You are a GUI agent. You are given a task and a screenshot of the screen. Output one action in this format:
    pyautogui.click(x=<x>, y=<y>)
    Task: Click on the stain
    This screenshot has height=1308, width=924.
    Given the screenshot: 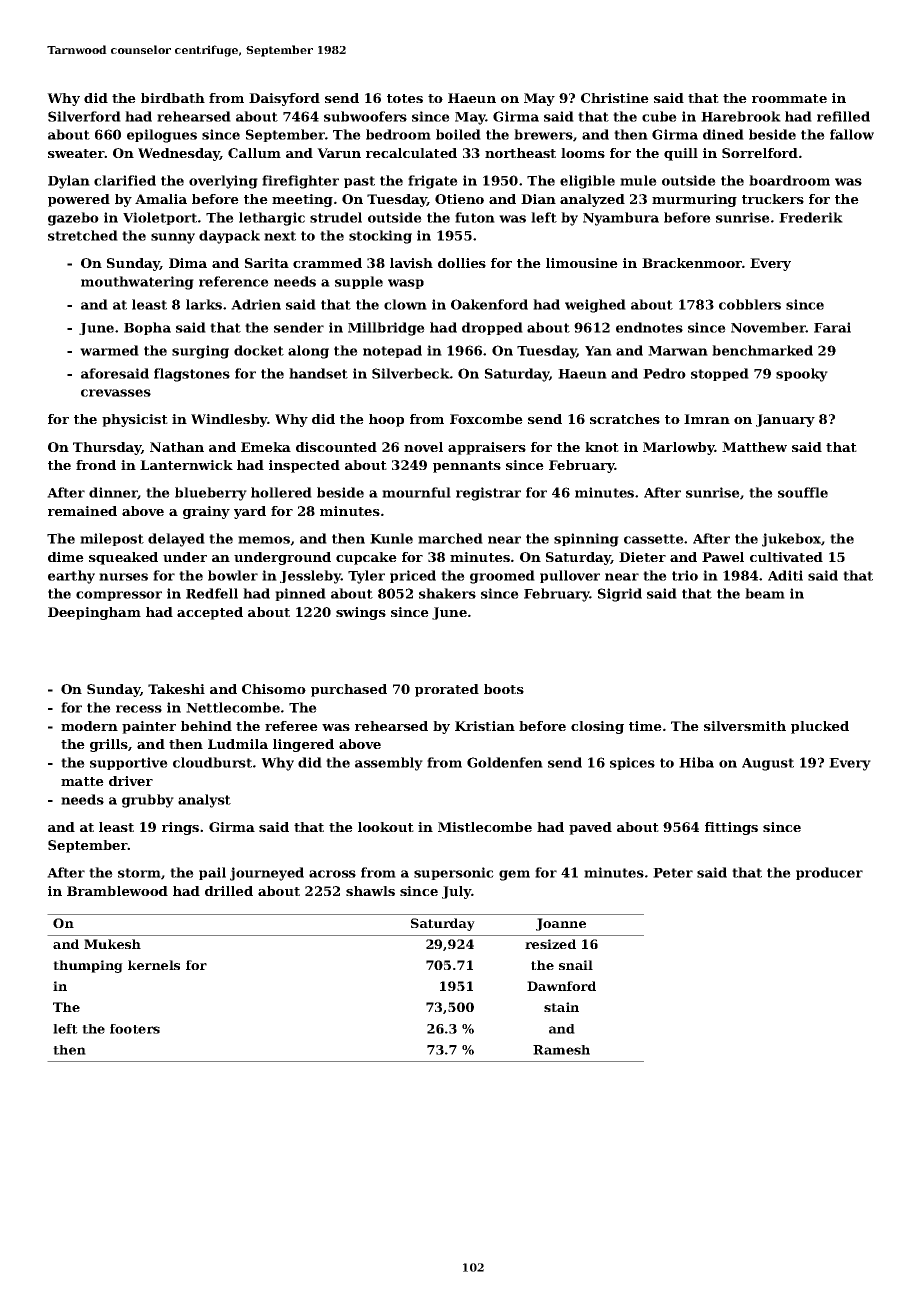 What is the action you would take?
    pyautogui.click(x=561, y=1007)
